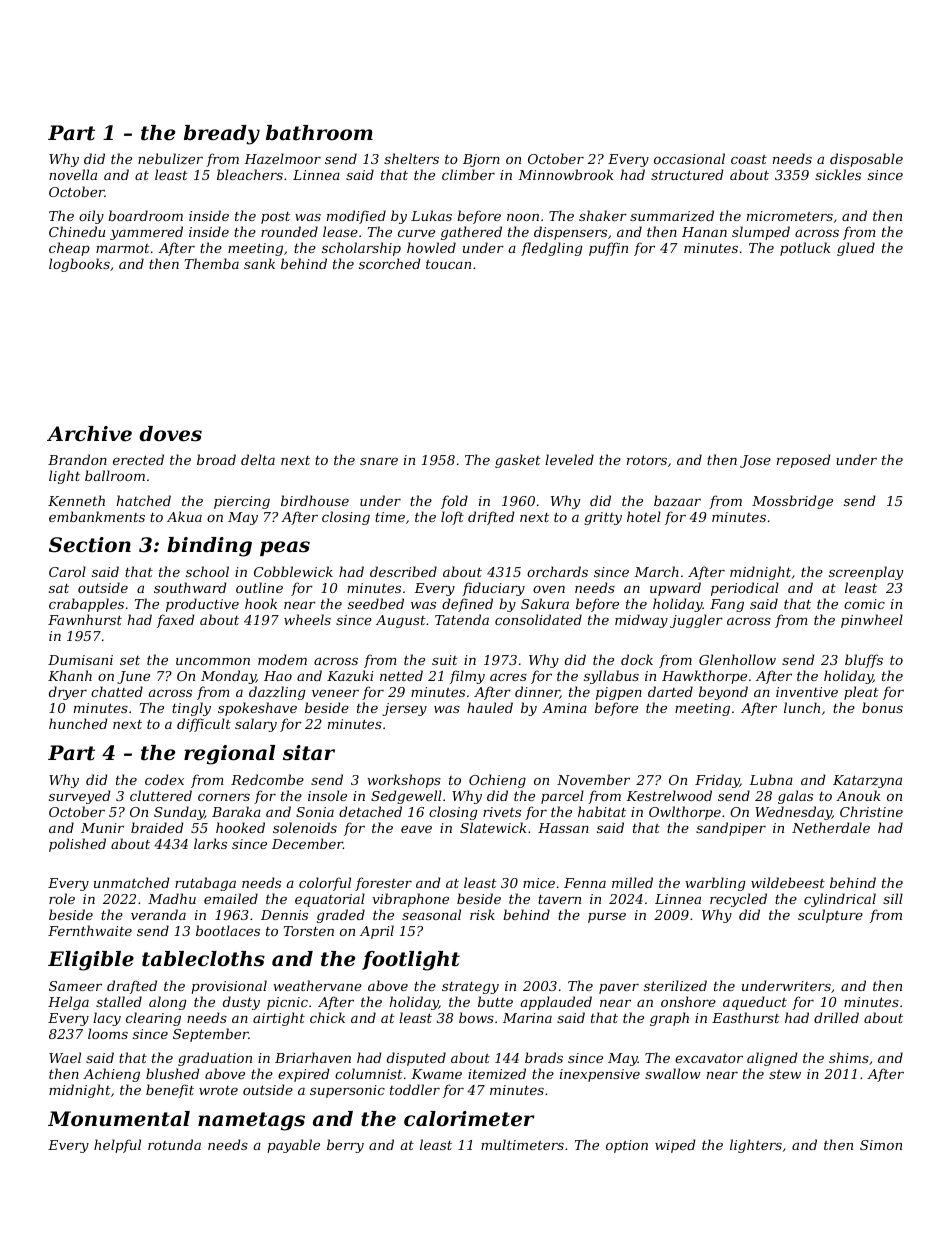 Image resolution: width=952 pixels, height=1233 pixels. What do you see at coordinates (872, 621) in the image?
I see `pinwheel` at bounding box center [872, 621].
